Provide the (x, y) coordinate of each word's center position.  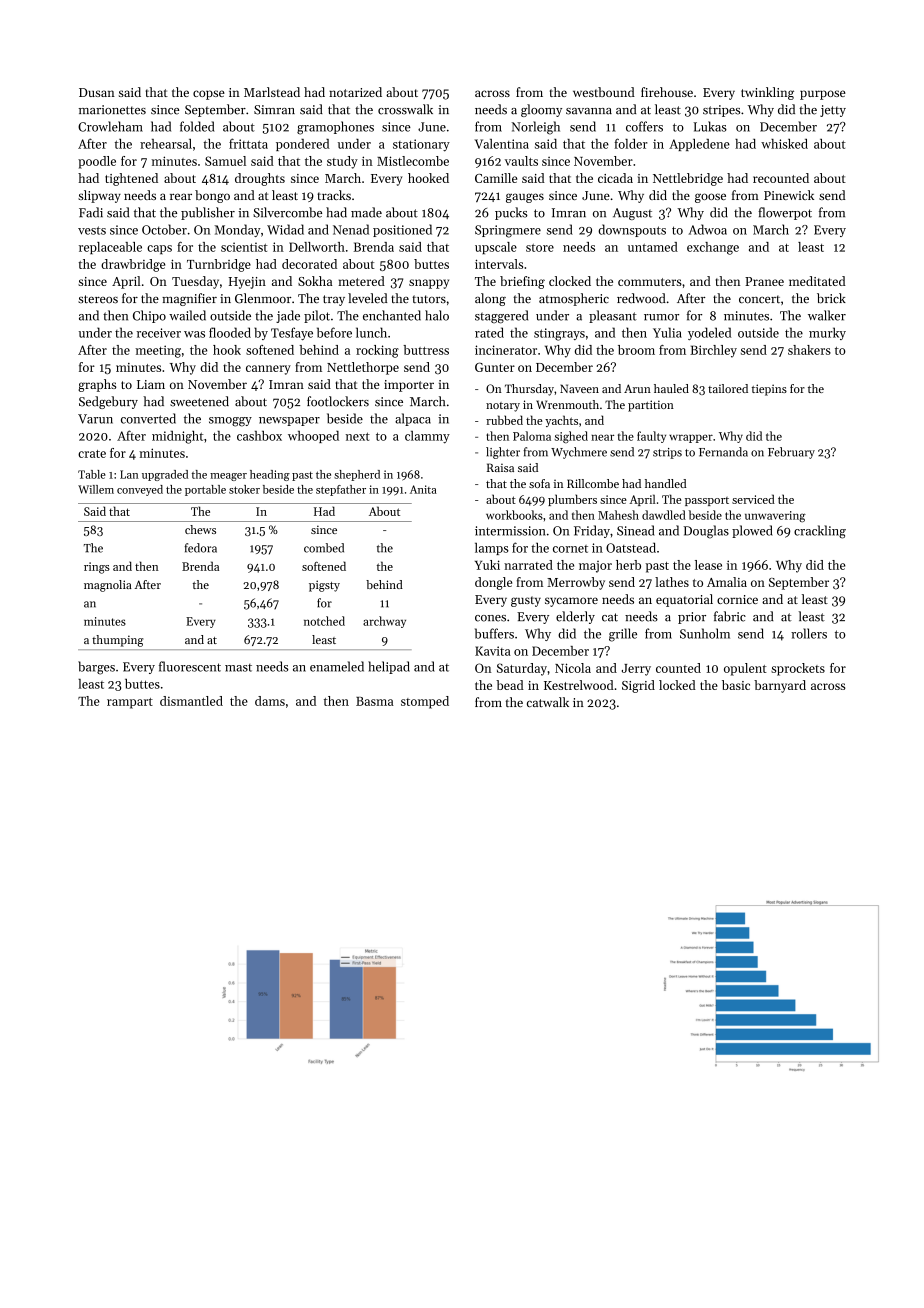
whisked (784, 144)
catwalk (548, 702)
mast (238, 668)
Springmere (508, 231)
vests (92, 230)
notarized (355, 92)
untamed (653, 247)
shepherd (357, 475)
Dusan (97, 92)
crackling (820, 532)
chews (200, 529)
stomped (425, 702)
